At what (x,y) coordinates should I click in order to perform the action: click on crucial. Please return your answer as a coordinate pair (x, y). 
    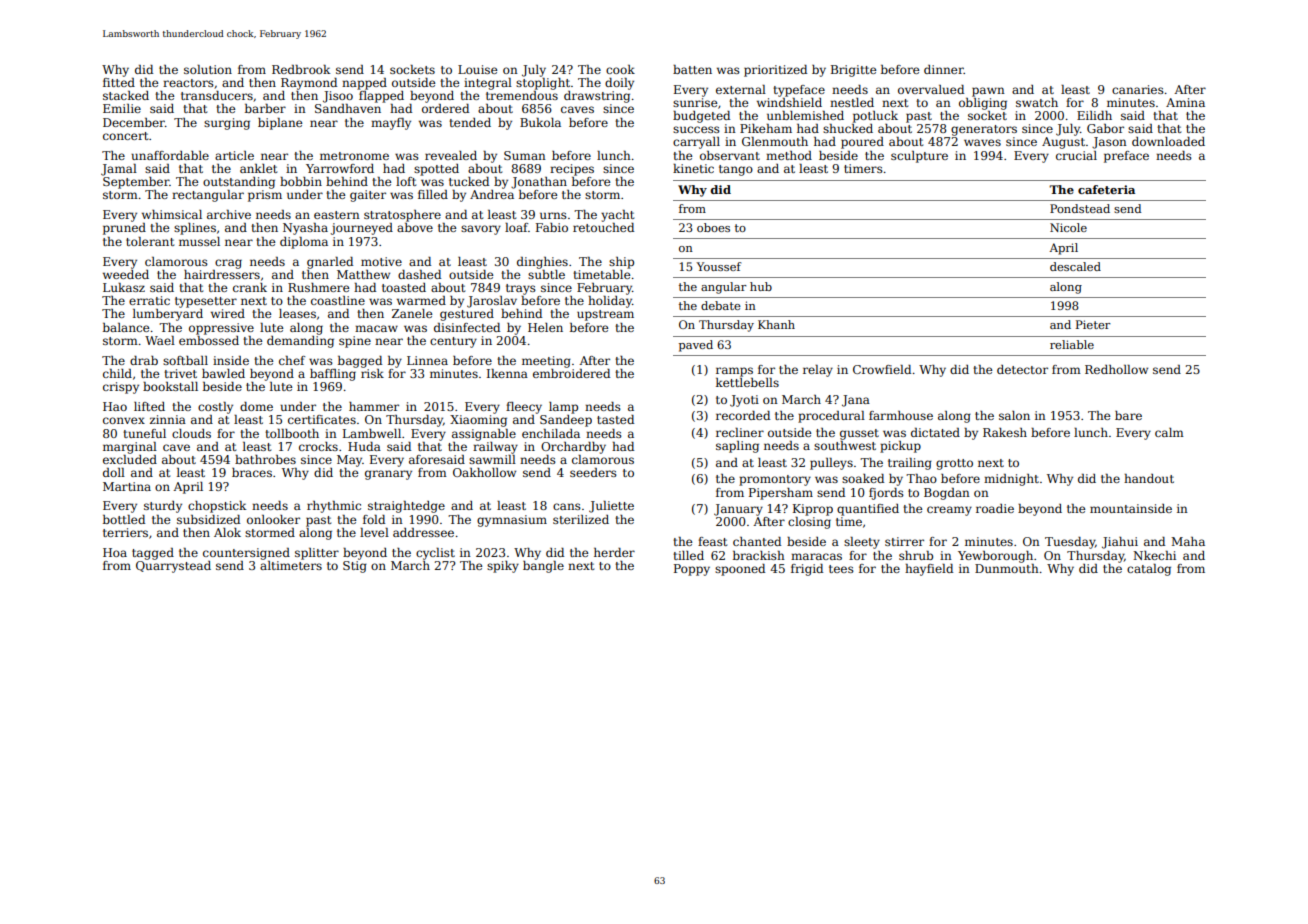
    Looking at the image, I should click on (1076, 155).
